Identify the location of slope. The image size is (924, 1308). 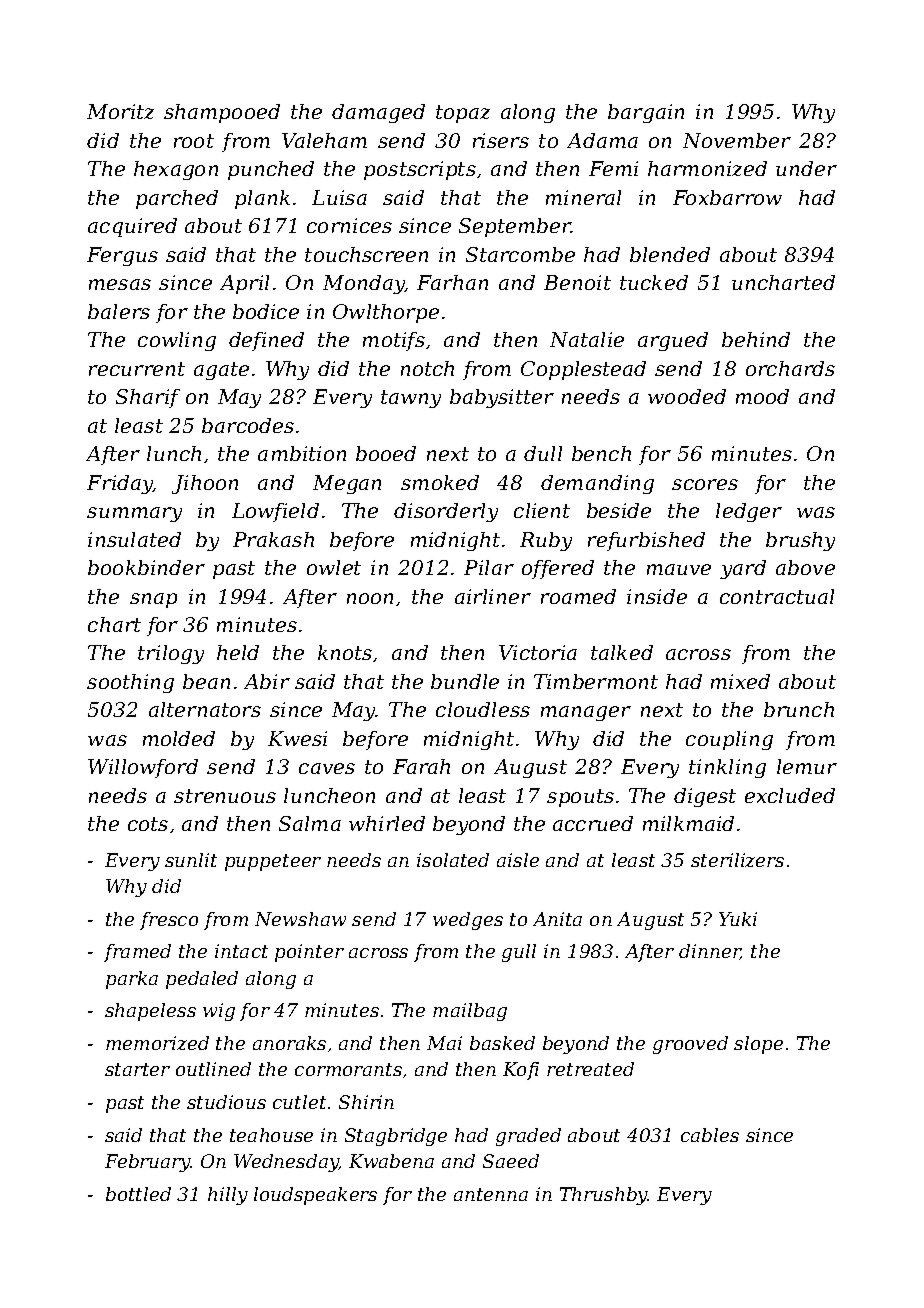
(758, 1045).
